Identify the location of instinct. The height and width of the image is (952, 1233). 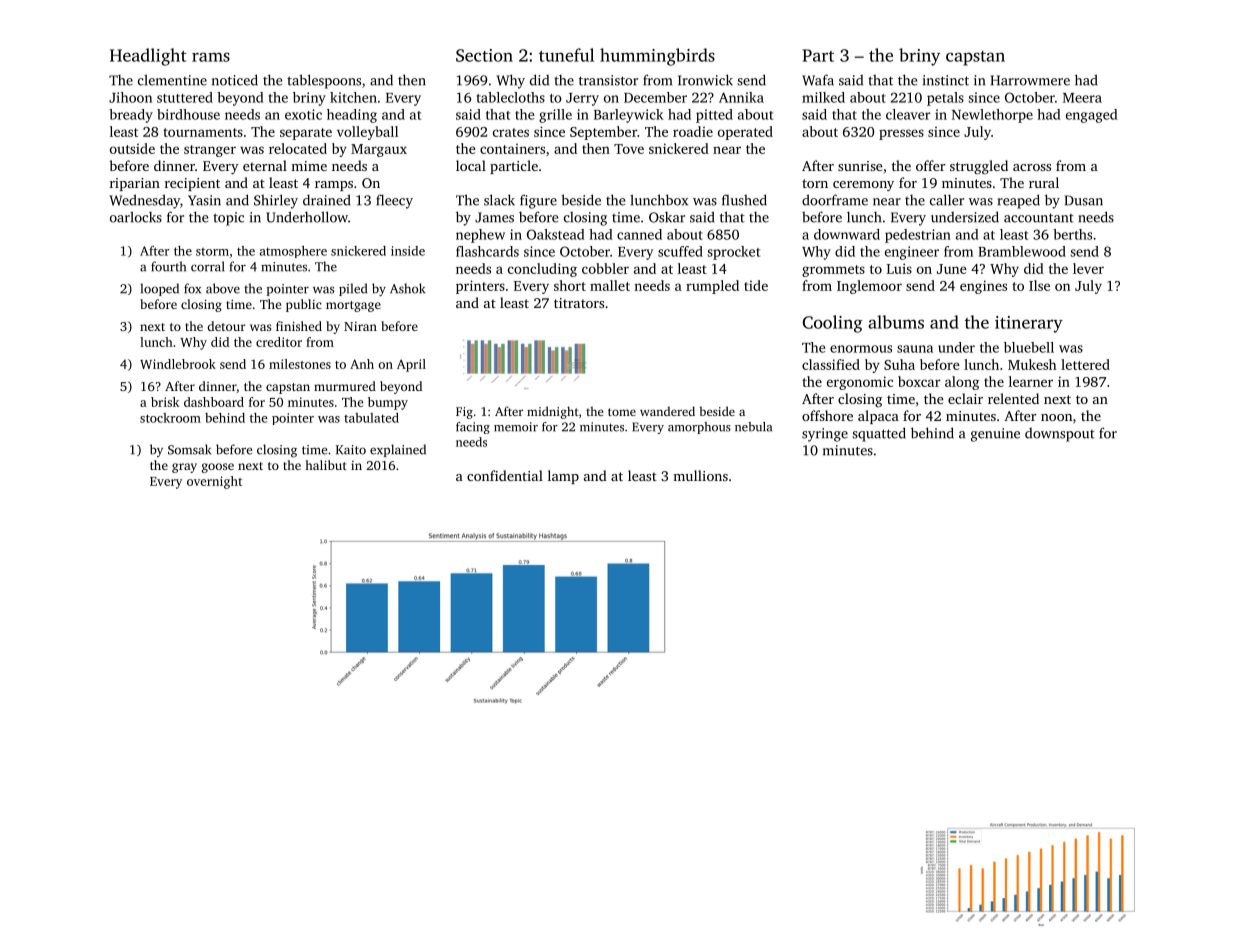
(946, 80).
